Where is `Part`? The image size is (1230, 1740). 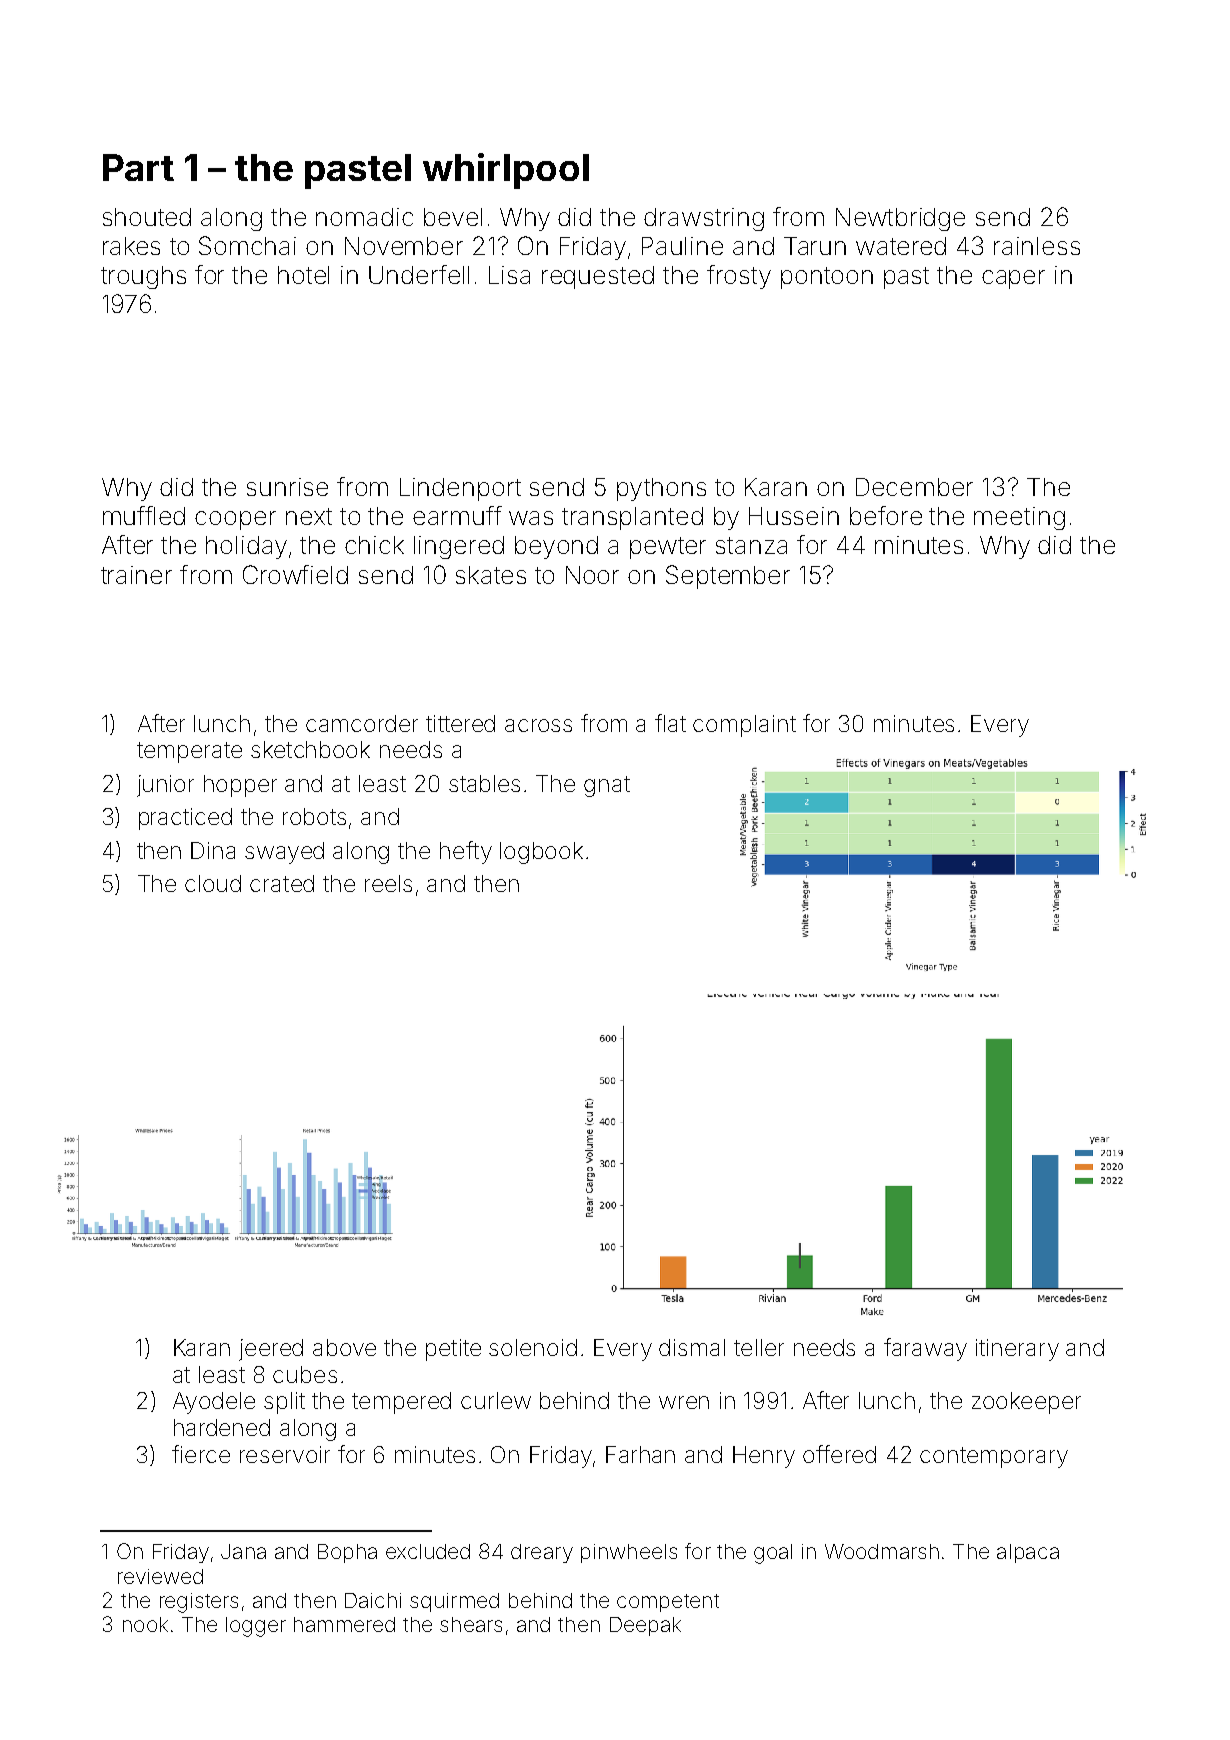
Part is located at coordinates (138, 167).
